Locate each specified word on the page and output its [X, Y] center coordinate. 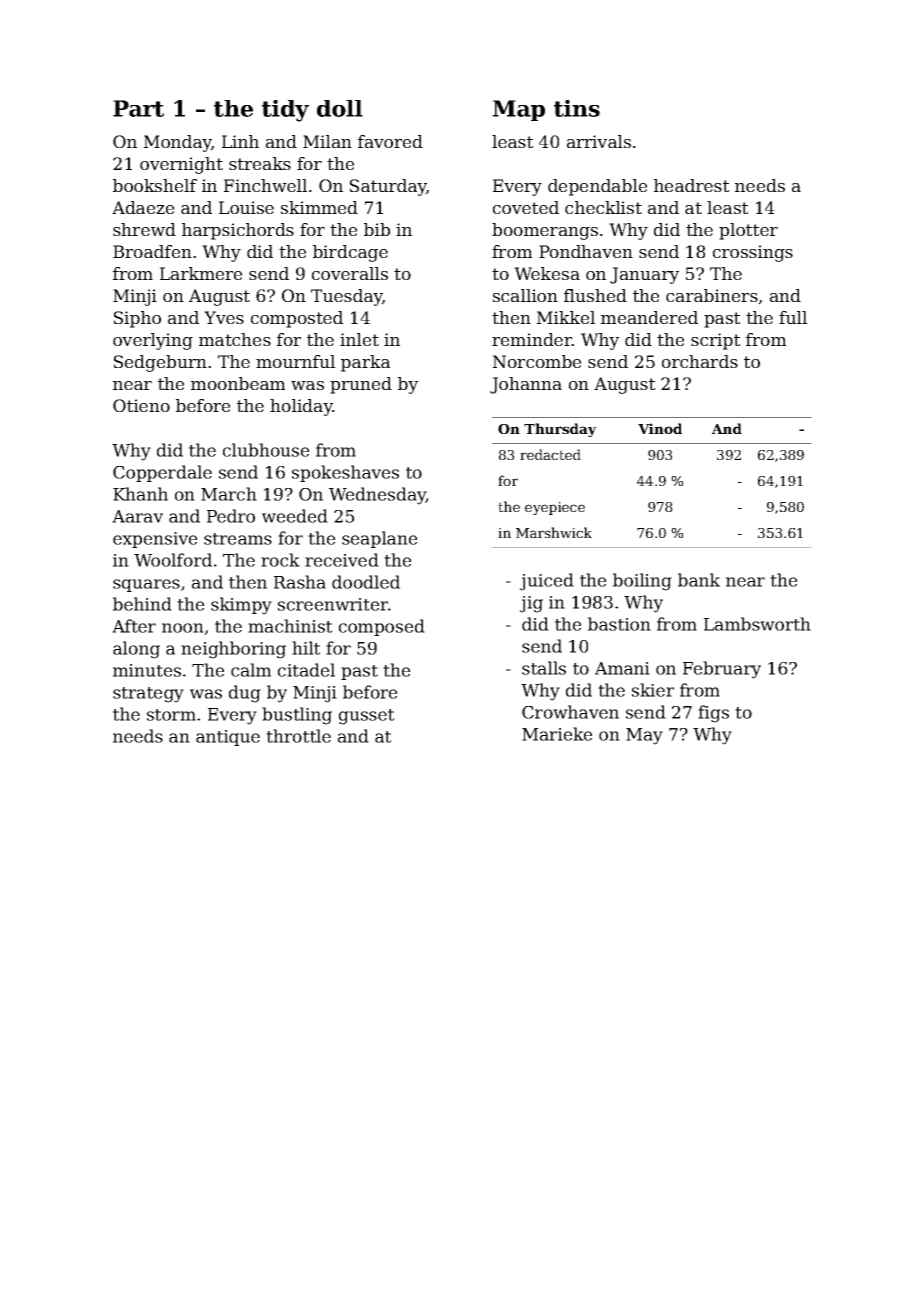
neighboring [233, 650]
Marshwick [554, 532]
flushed [595, 295]
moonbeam [238, 383]
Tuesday [347, 297]
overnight [181, 165]
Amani [622, 668]
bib [377, 229]
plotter [748, 231]
